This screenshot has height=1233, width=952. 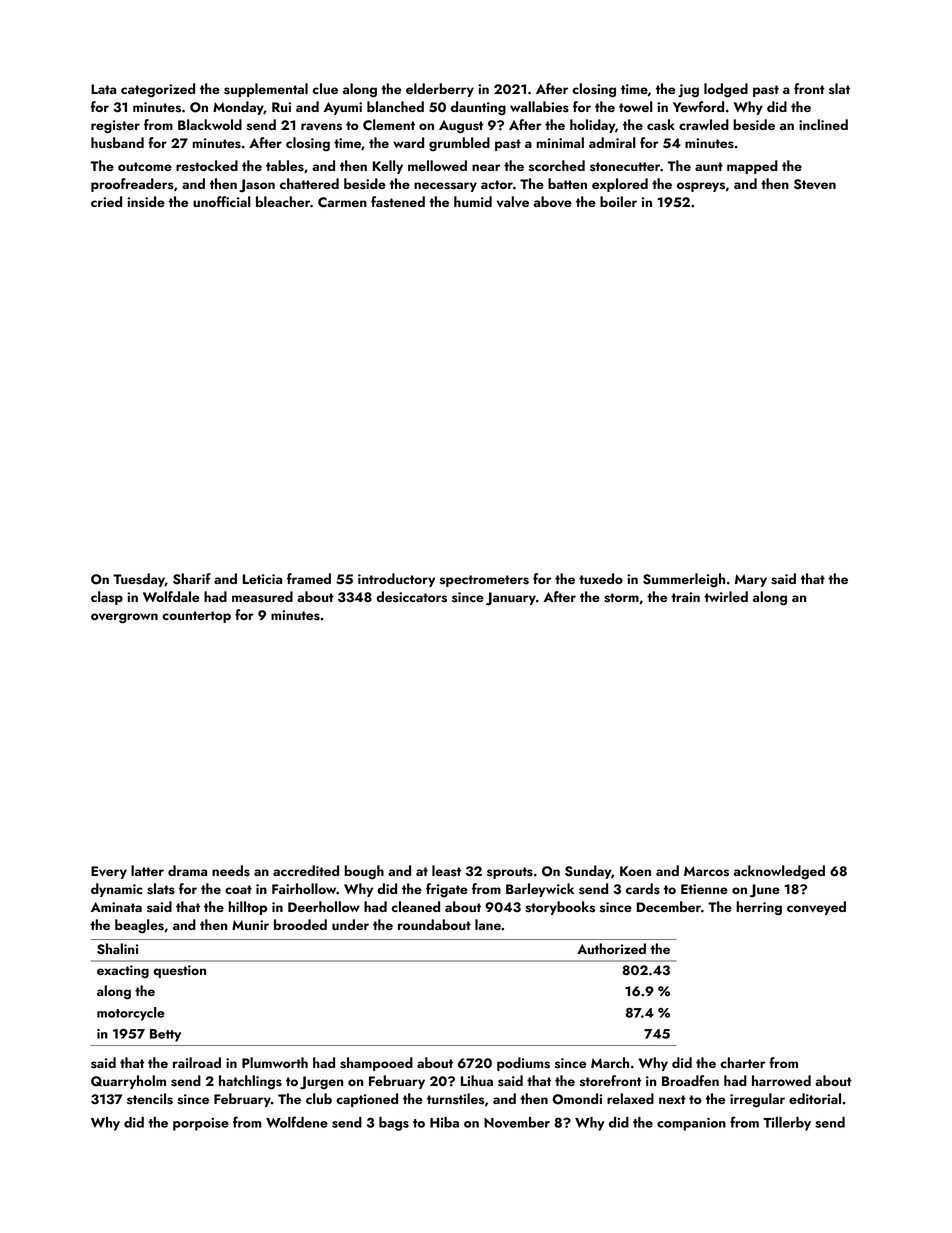 What do you see at coordinates (601, 578) in the screenshot?
I see `tuxedo` at bounding box center [601, 578].
